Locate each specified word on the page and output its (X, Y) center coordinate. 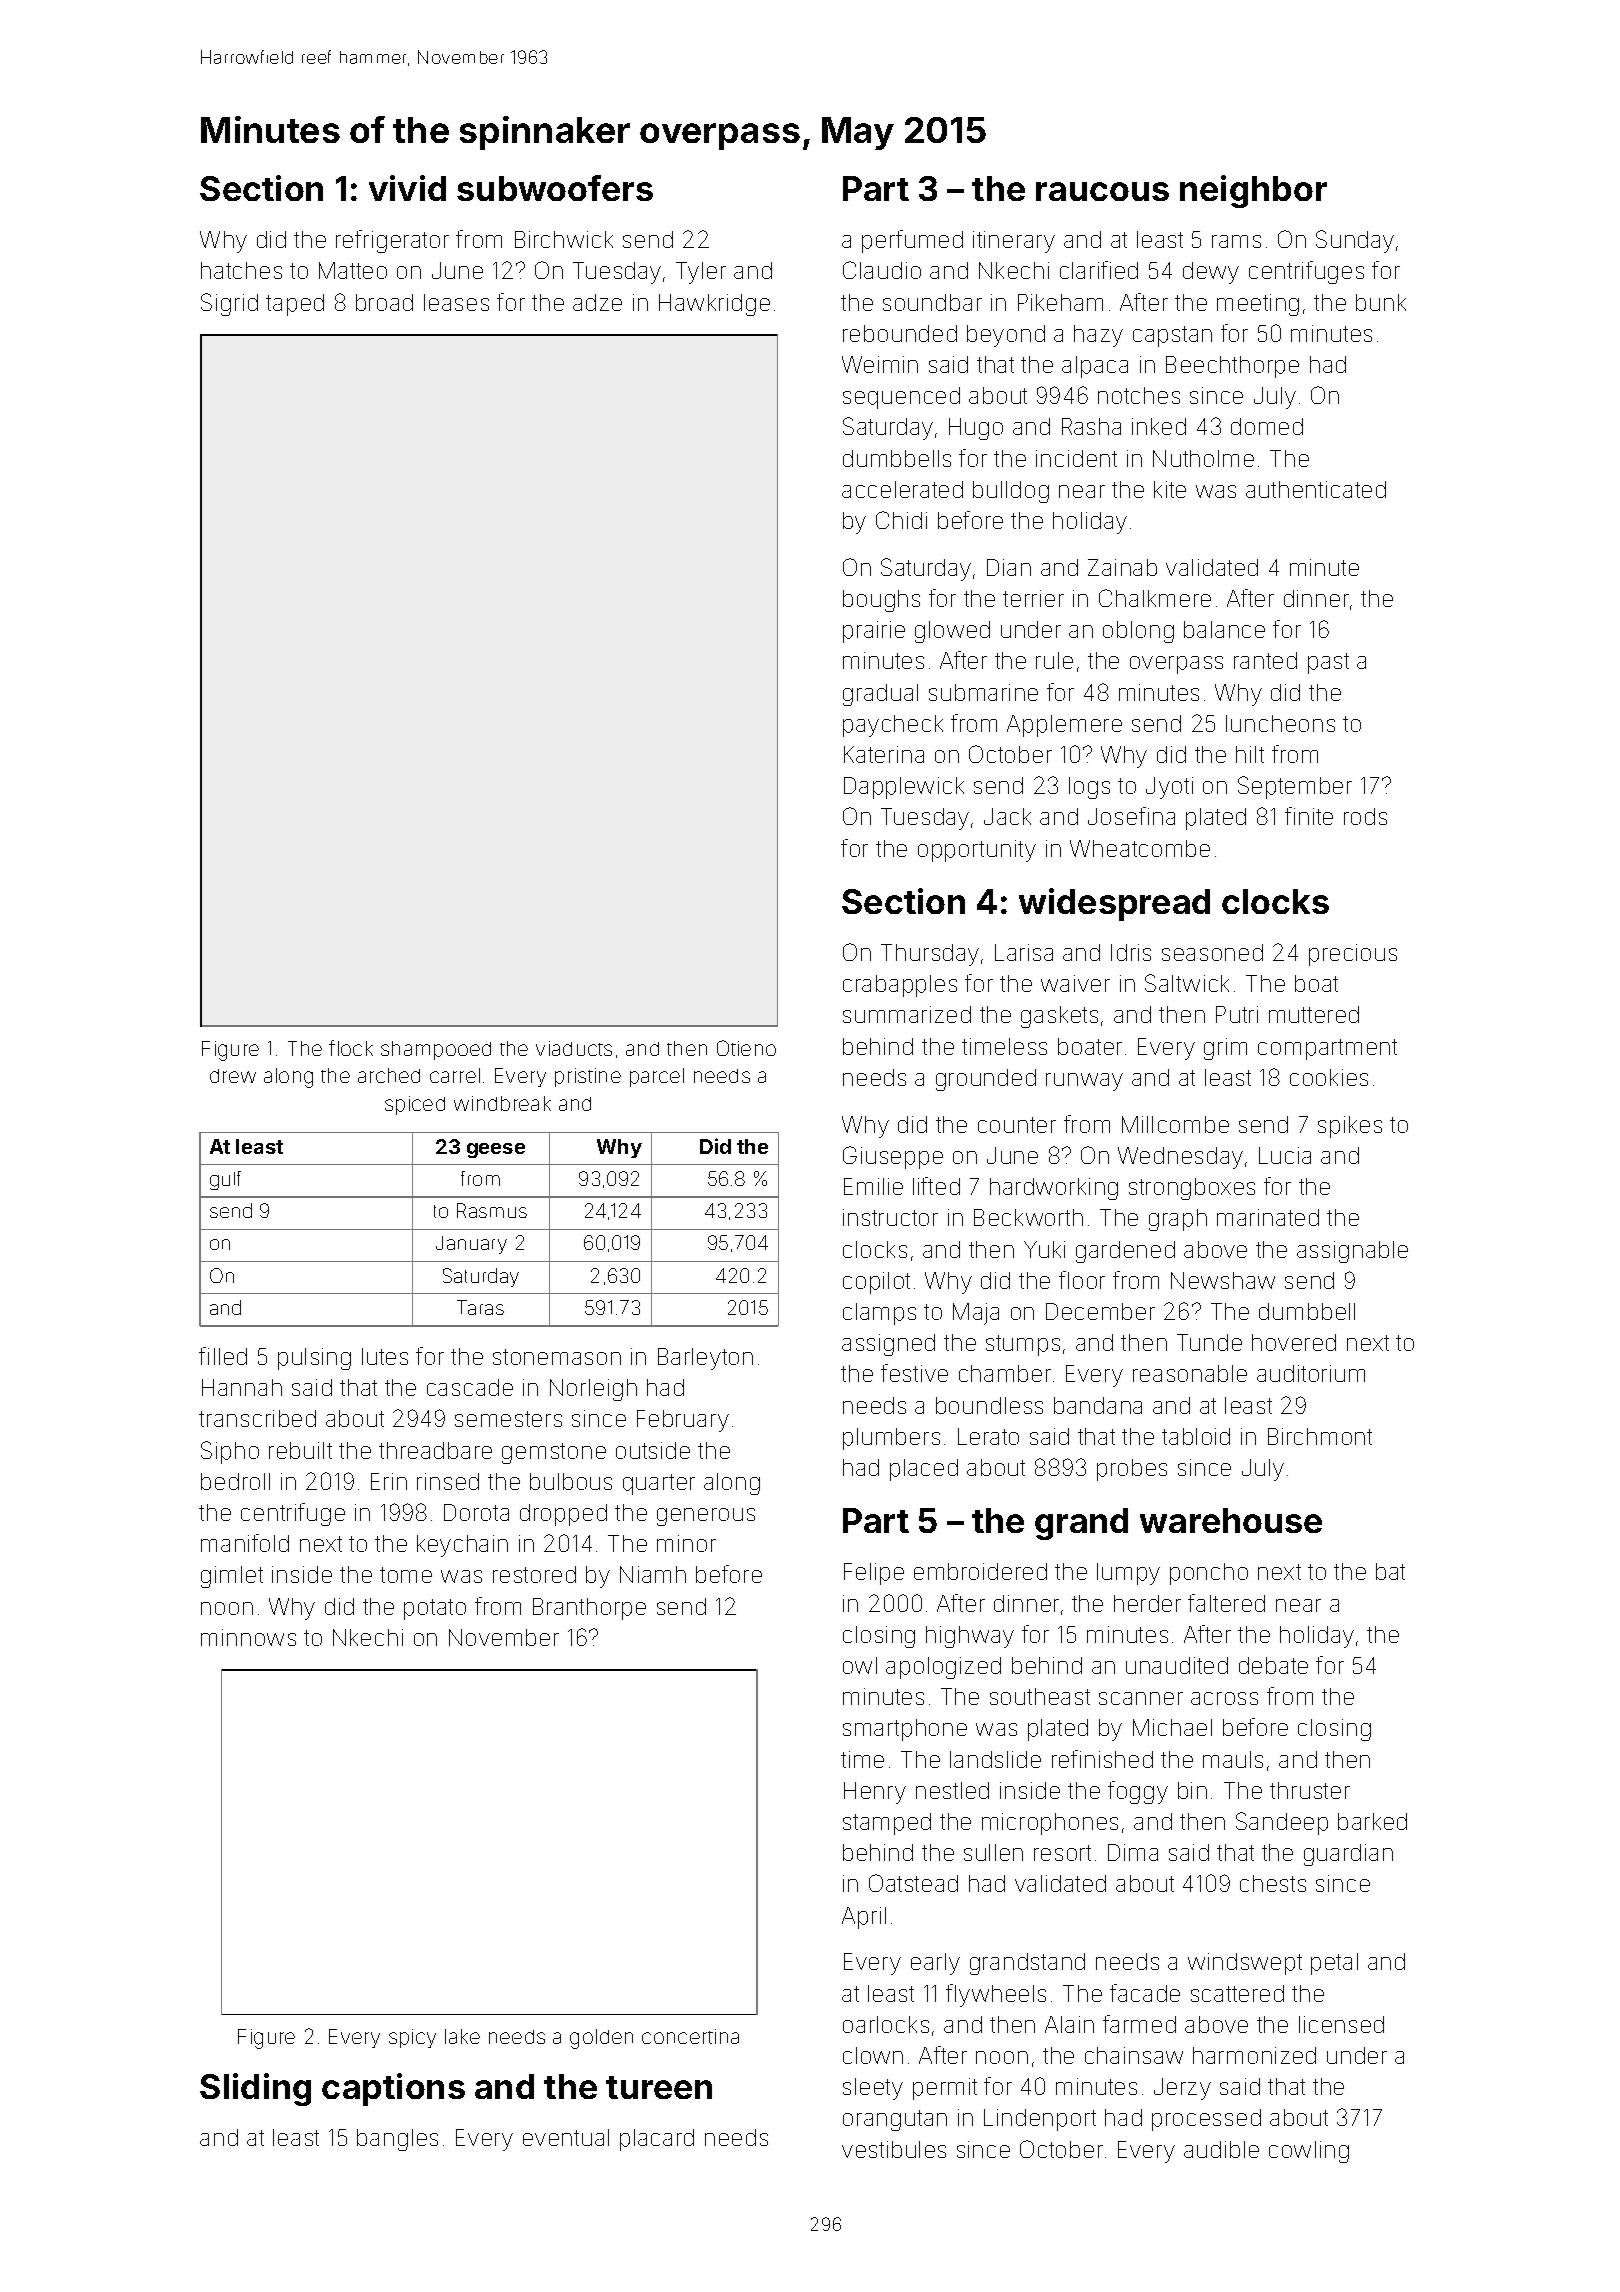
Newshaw (1223, 1280)
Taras (480, 1307)
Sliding (255, 2089)
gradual (880, 695)
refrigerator (392, 241)
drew (233, 1076)
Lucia (1285, 1155)
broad (384, 302)
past (1328, 663)
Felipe (874, 1574)
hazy (1098, 336)
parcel (657, 1077)
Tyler (701, 273)
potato (435, 1609)
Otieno (746, 1048)
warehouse (1231, 1520)
